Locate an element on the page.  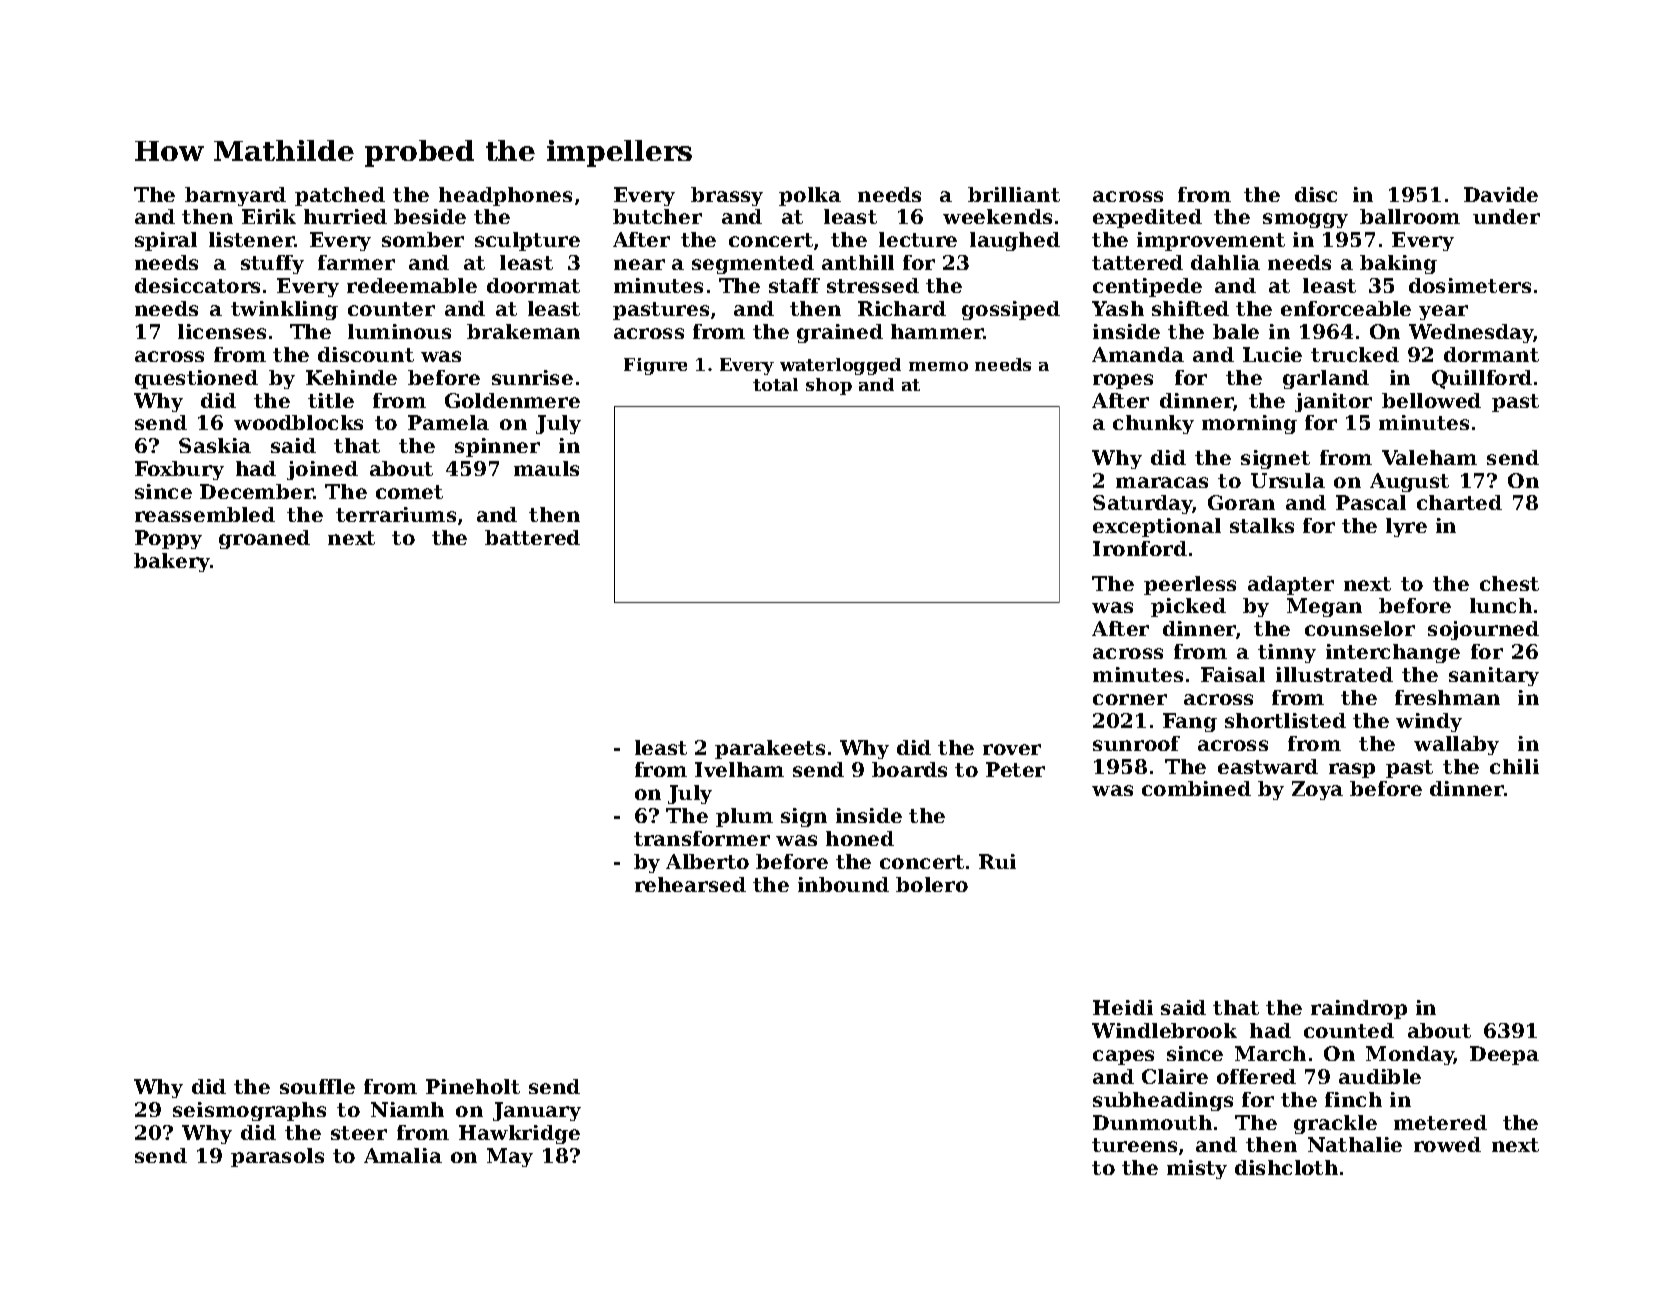
eastward is located at coordinates (1268, 766).
